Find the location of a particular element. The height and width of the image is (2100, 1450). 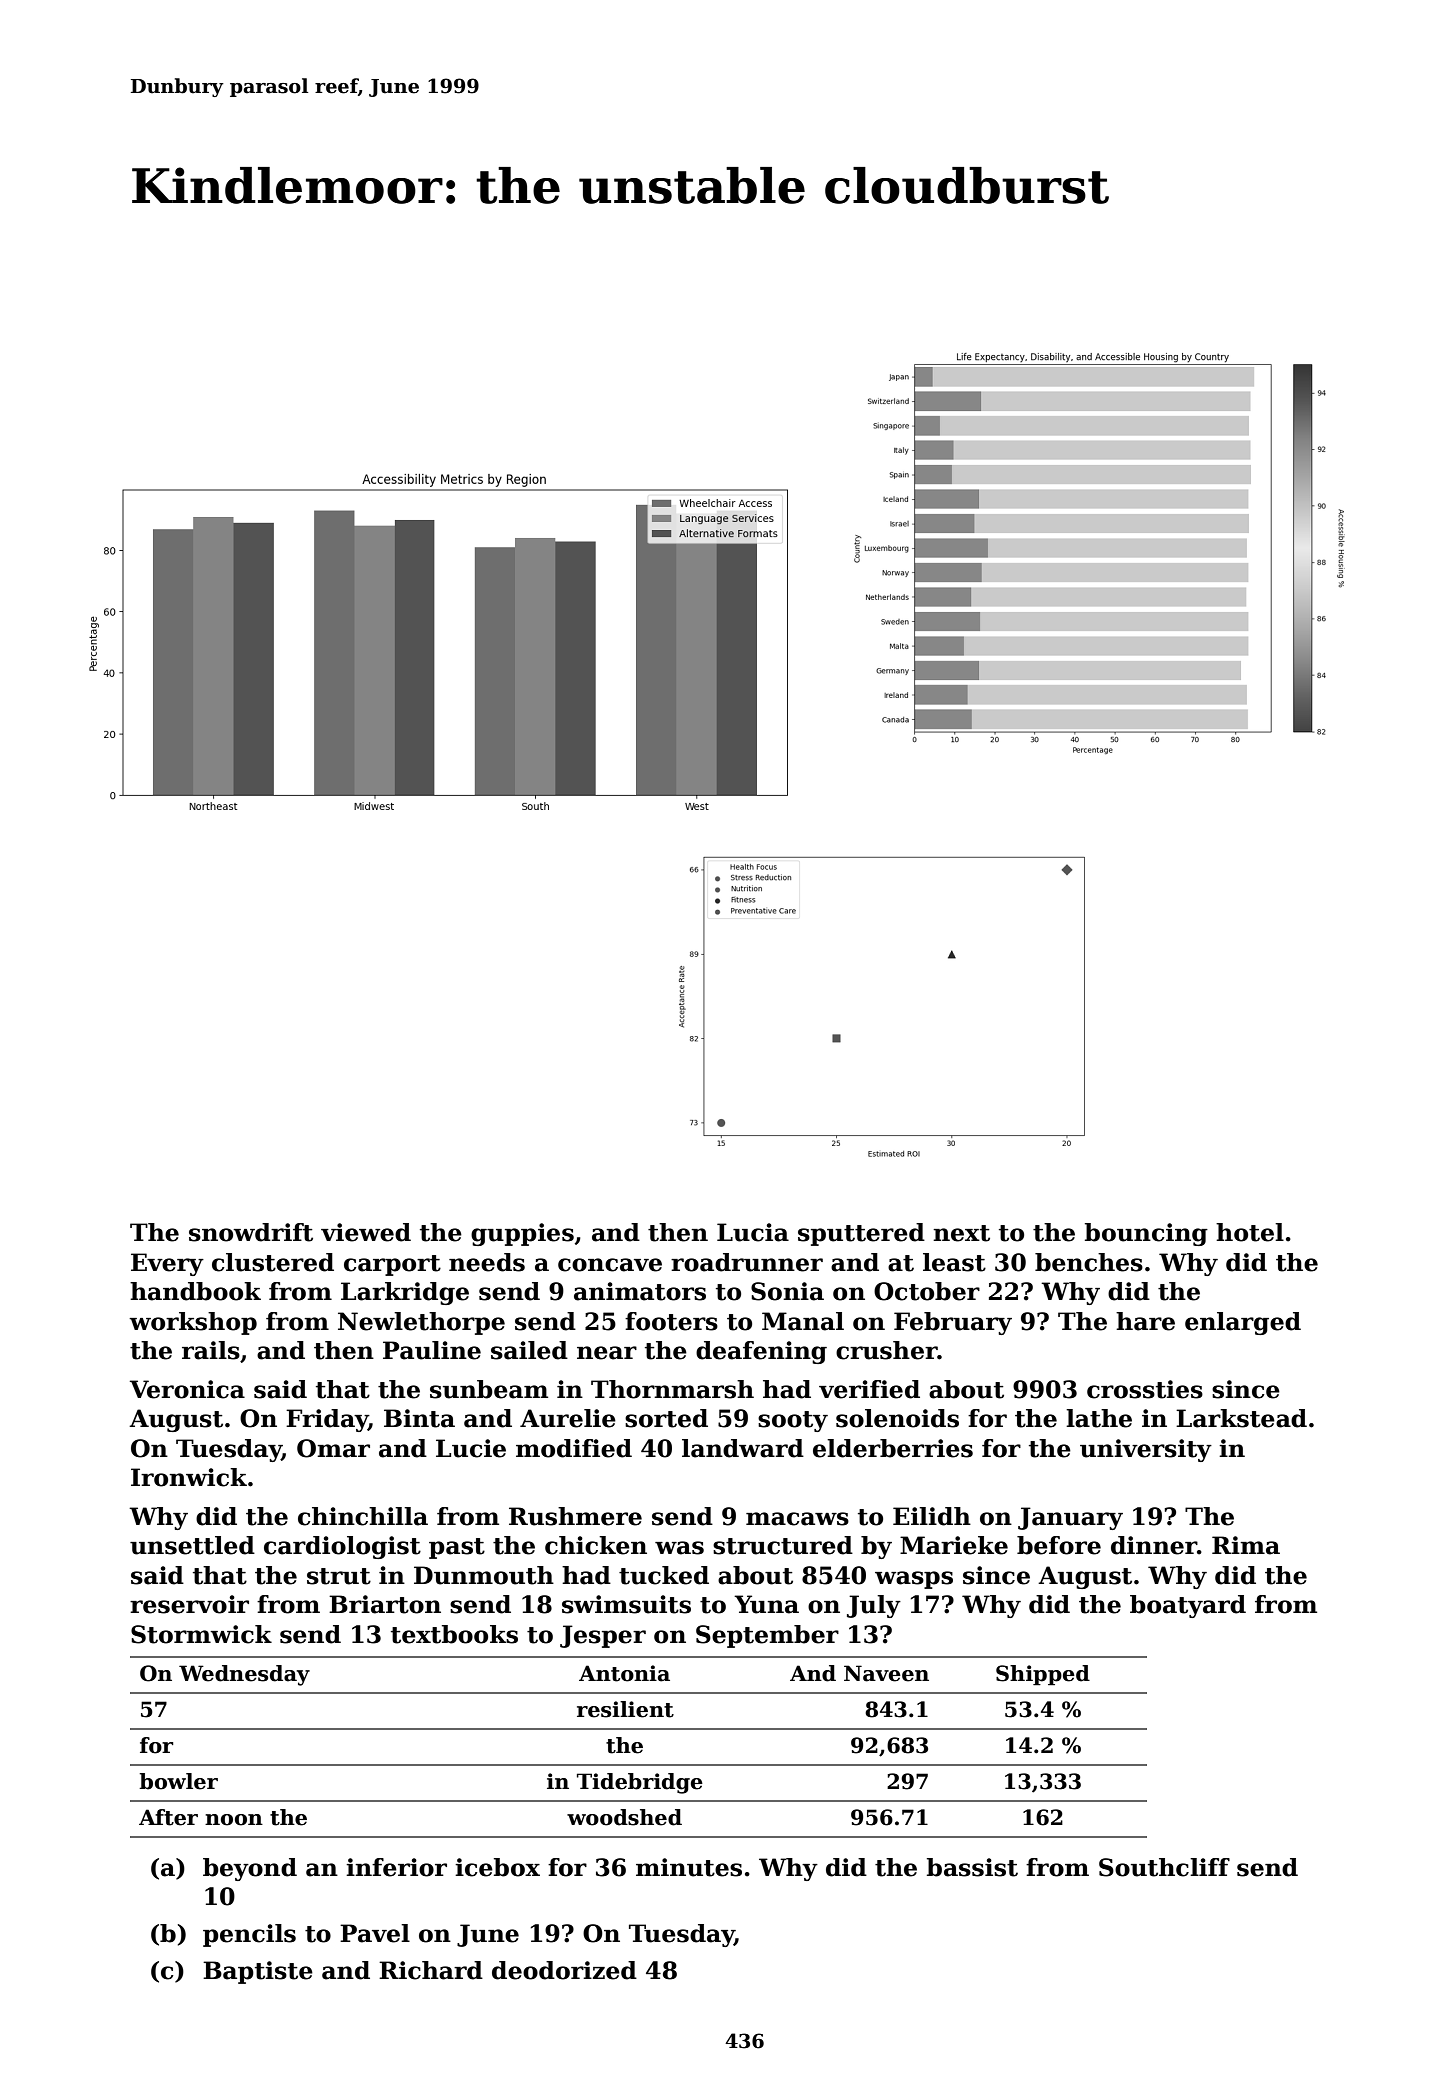

handbook is located at coordinates (195, 1291).
